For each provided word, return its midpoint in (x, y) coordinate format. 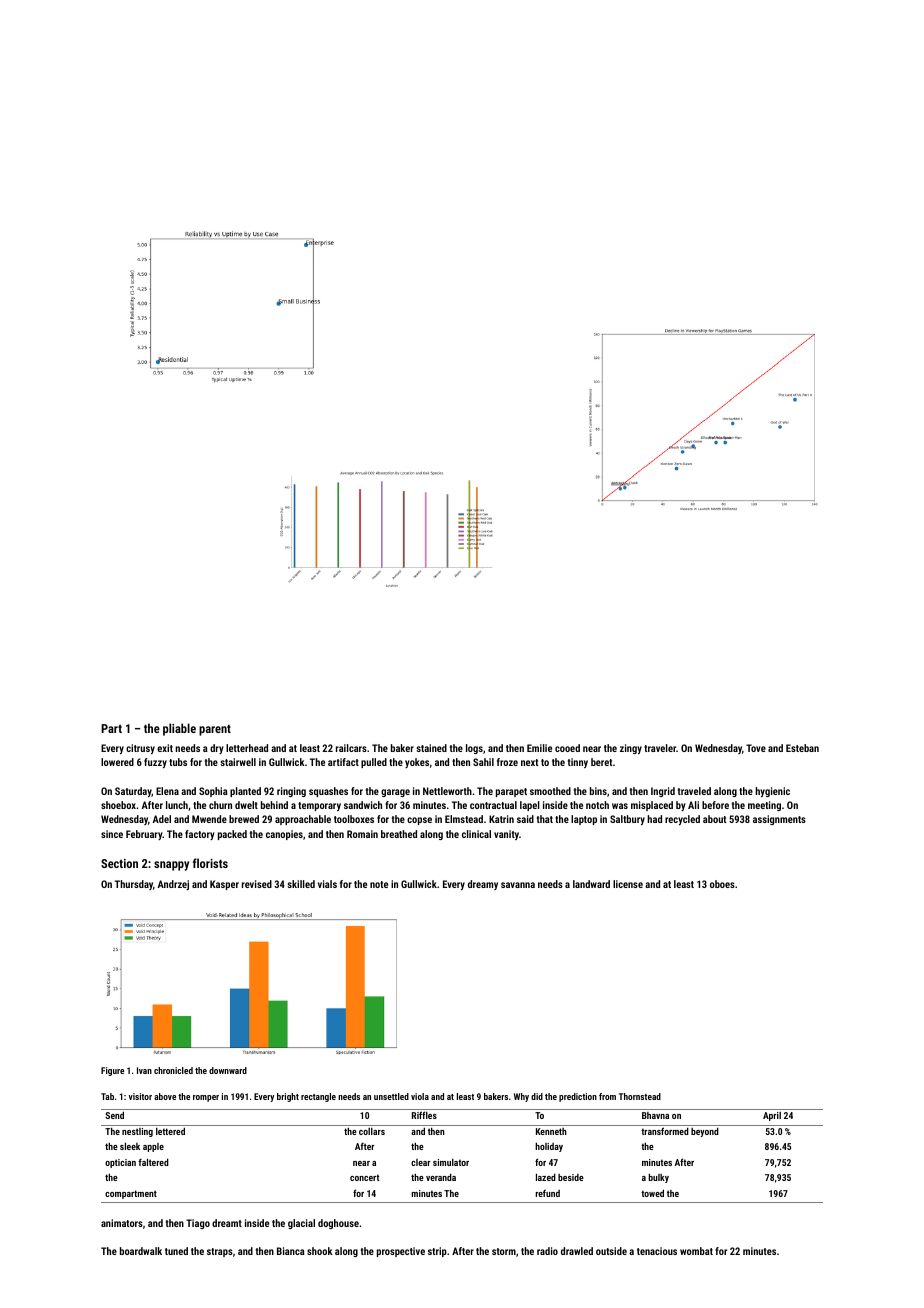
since (112, 834)
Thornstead (640, 1096)
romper (206, 1098)
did (537, 1096)
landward (591, 884)
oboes (722, 884)
